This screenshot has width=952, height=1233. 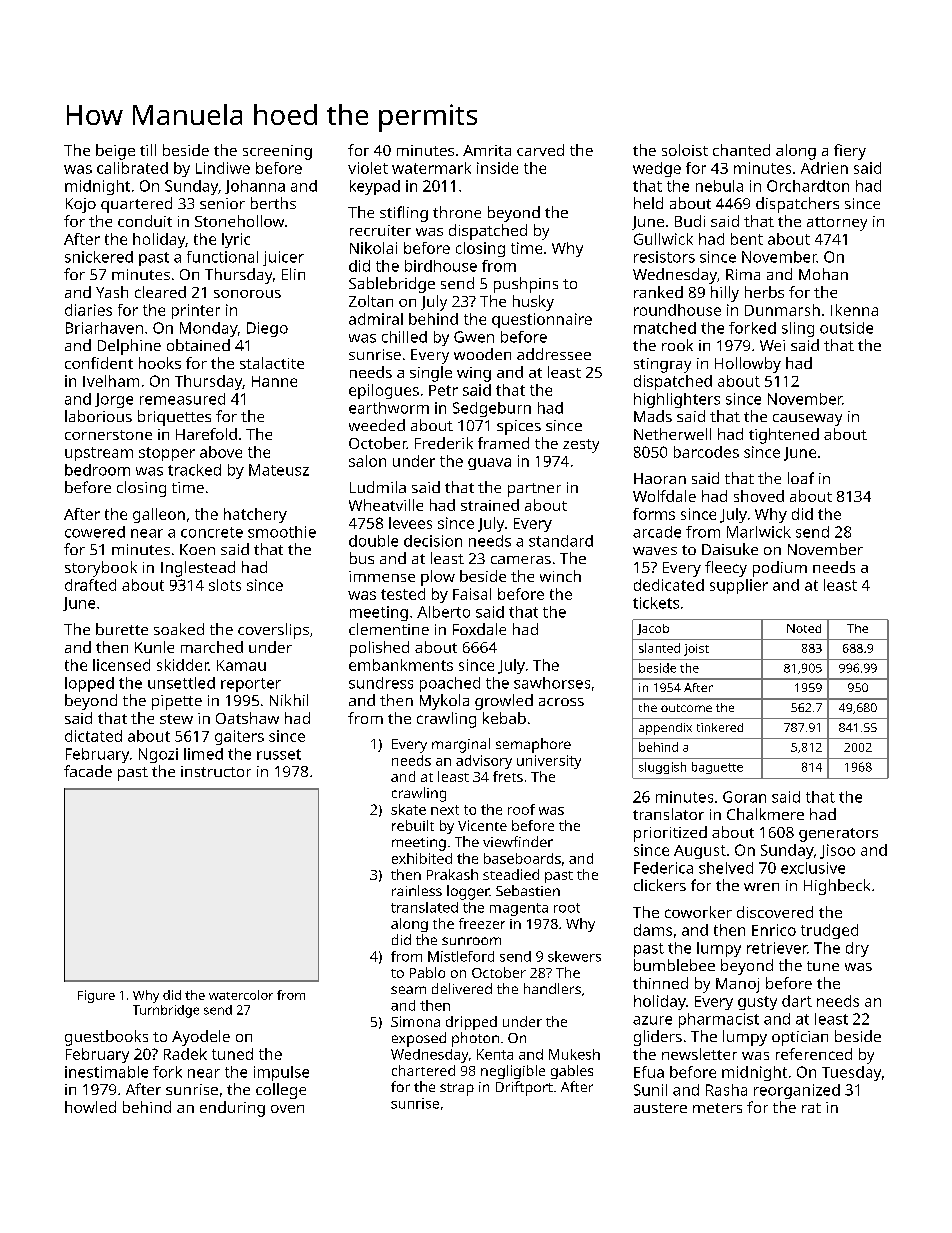 What do you see at coordinates (404, 337) in the screenshot?
I see `chilled` at bounding box center [404, 337].
